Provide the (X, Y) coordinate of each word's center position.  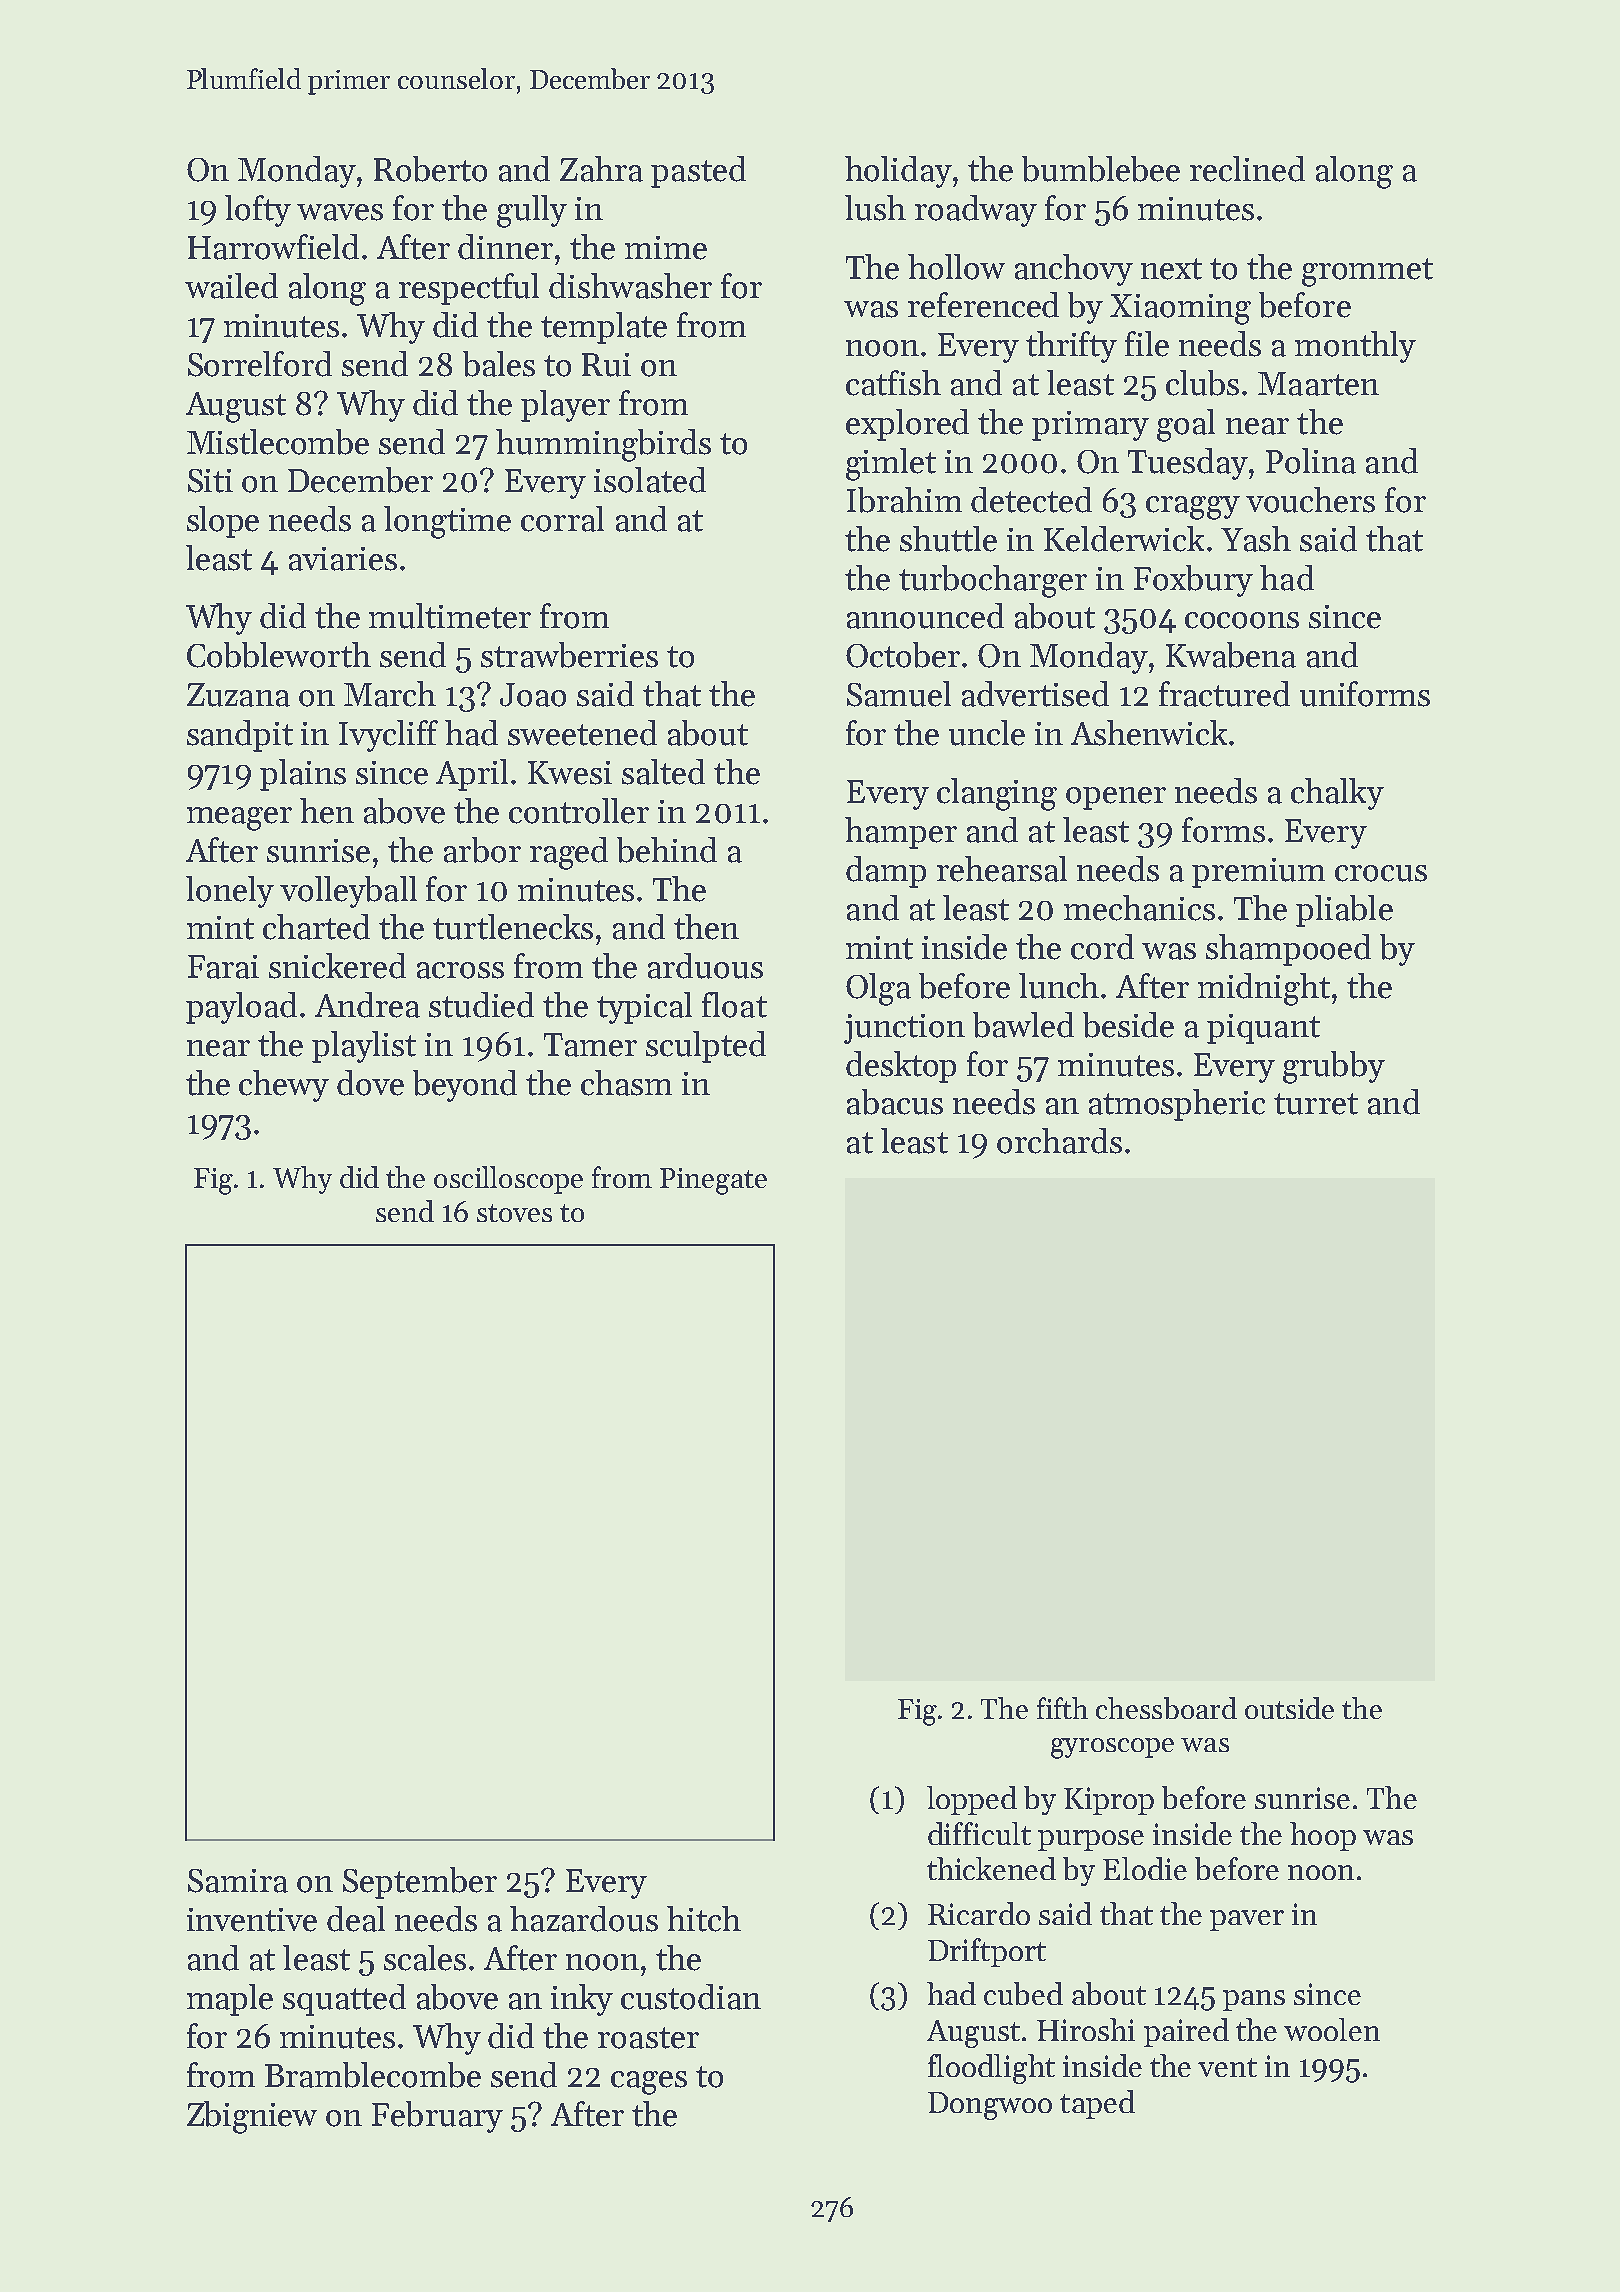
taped (1097, 2104)
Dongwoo (990, 2106)
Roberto (430, 169)
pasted (698, 172)
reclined (1247, 169)
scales (425, 1958)
